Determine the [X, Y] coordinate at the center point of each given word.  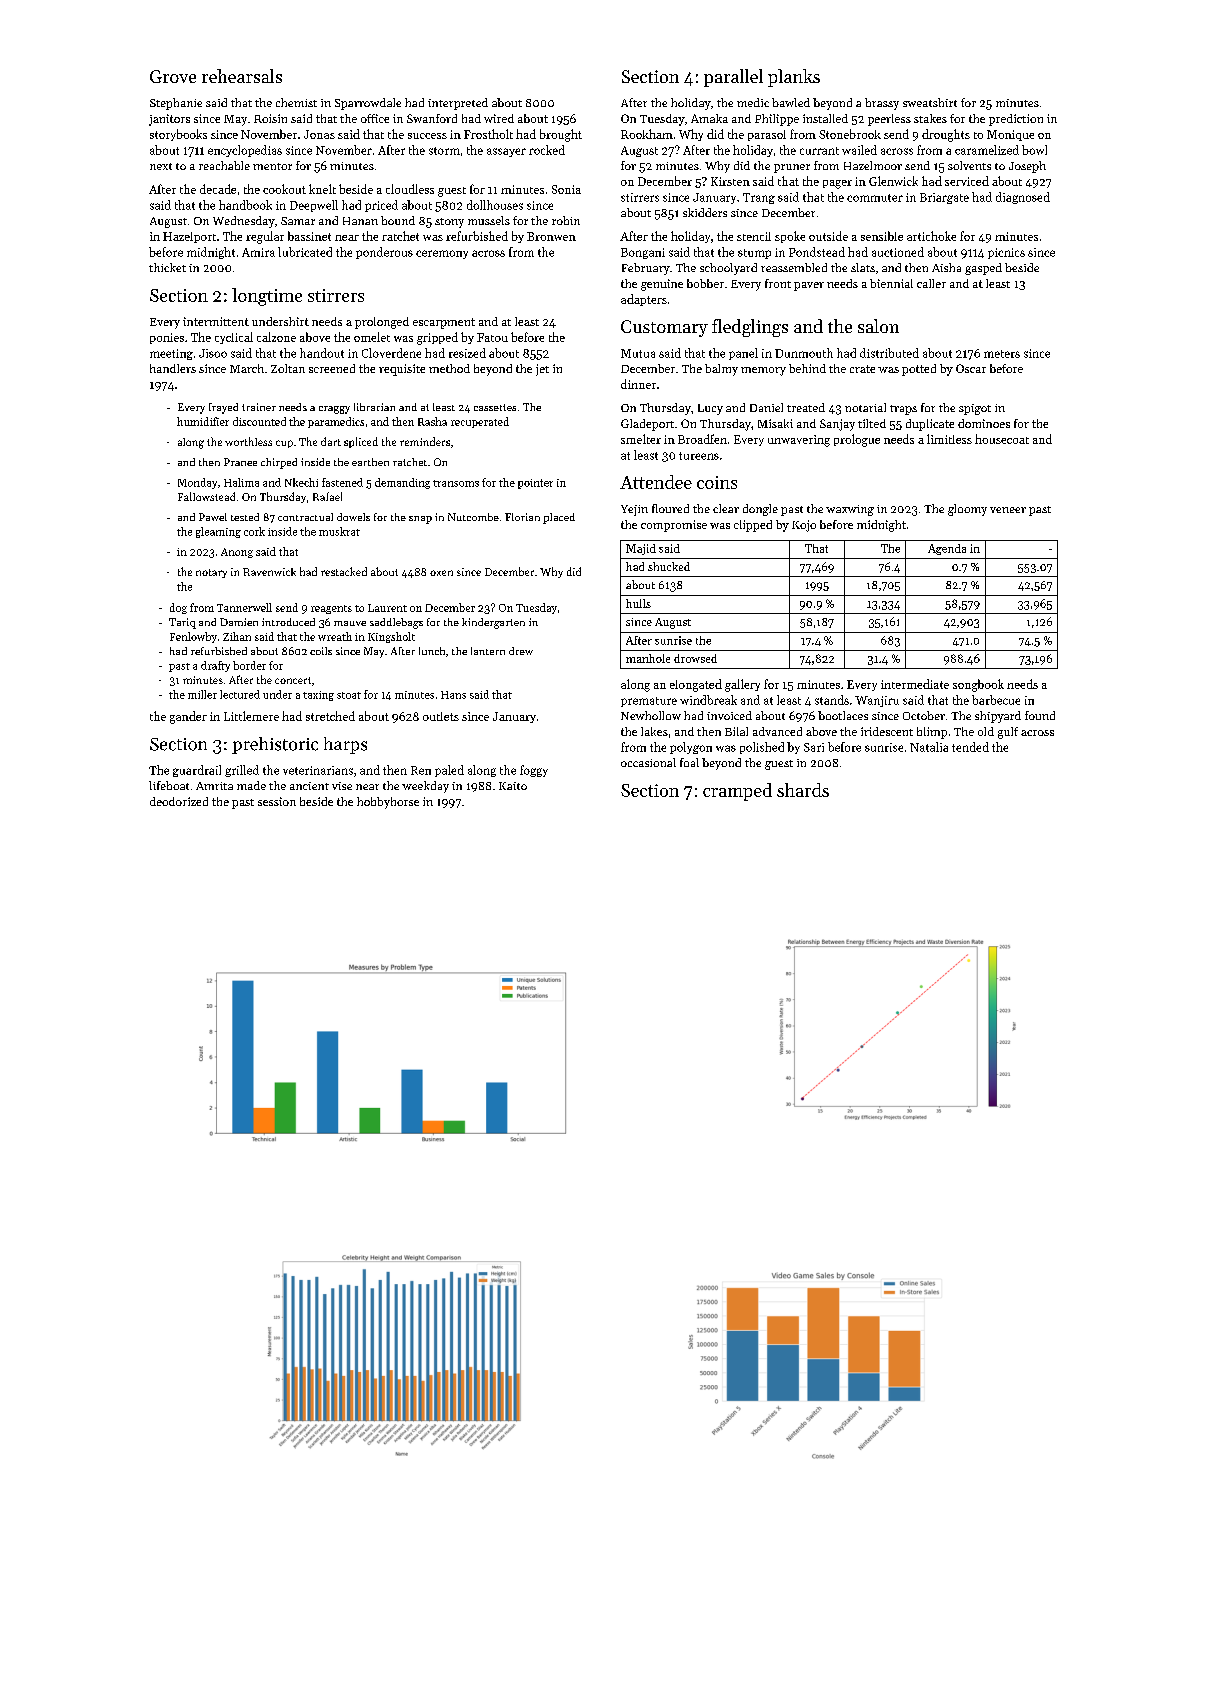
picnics [1006, 253]
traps [903, 410]
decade [218, 189]
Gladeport [647, 425]
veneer [1008, 510]
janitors [169, 120]
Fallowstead [206, 496]
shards [803, 790]
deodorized [179, 801]
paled [449, 771]
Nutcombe [473, 517]
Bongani [643, 253]
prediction [1016, 120]
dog [178, 608]
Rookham [647, 134]
